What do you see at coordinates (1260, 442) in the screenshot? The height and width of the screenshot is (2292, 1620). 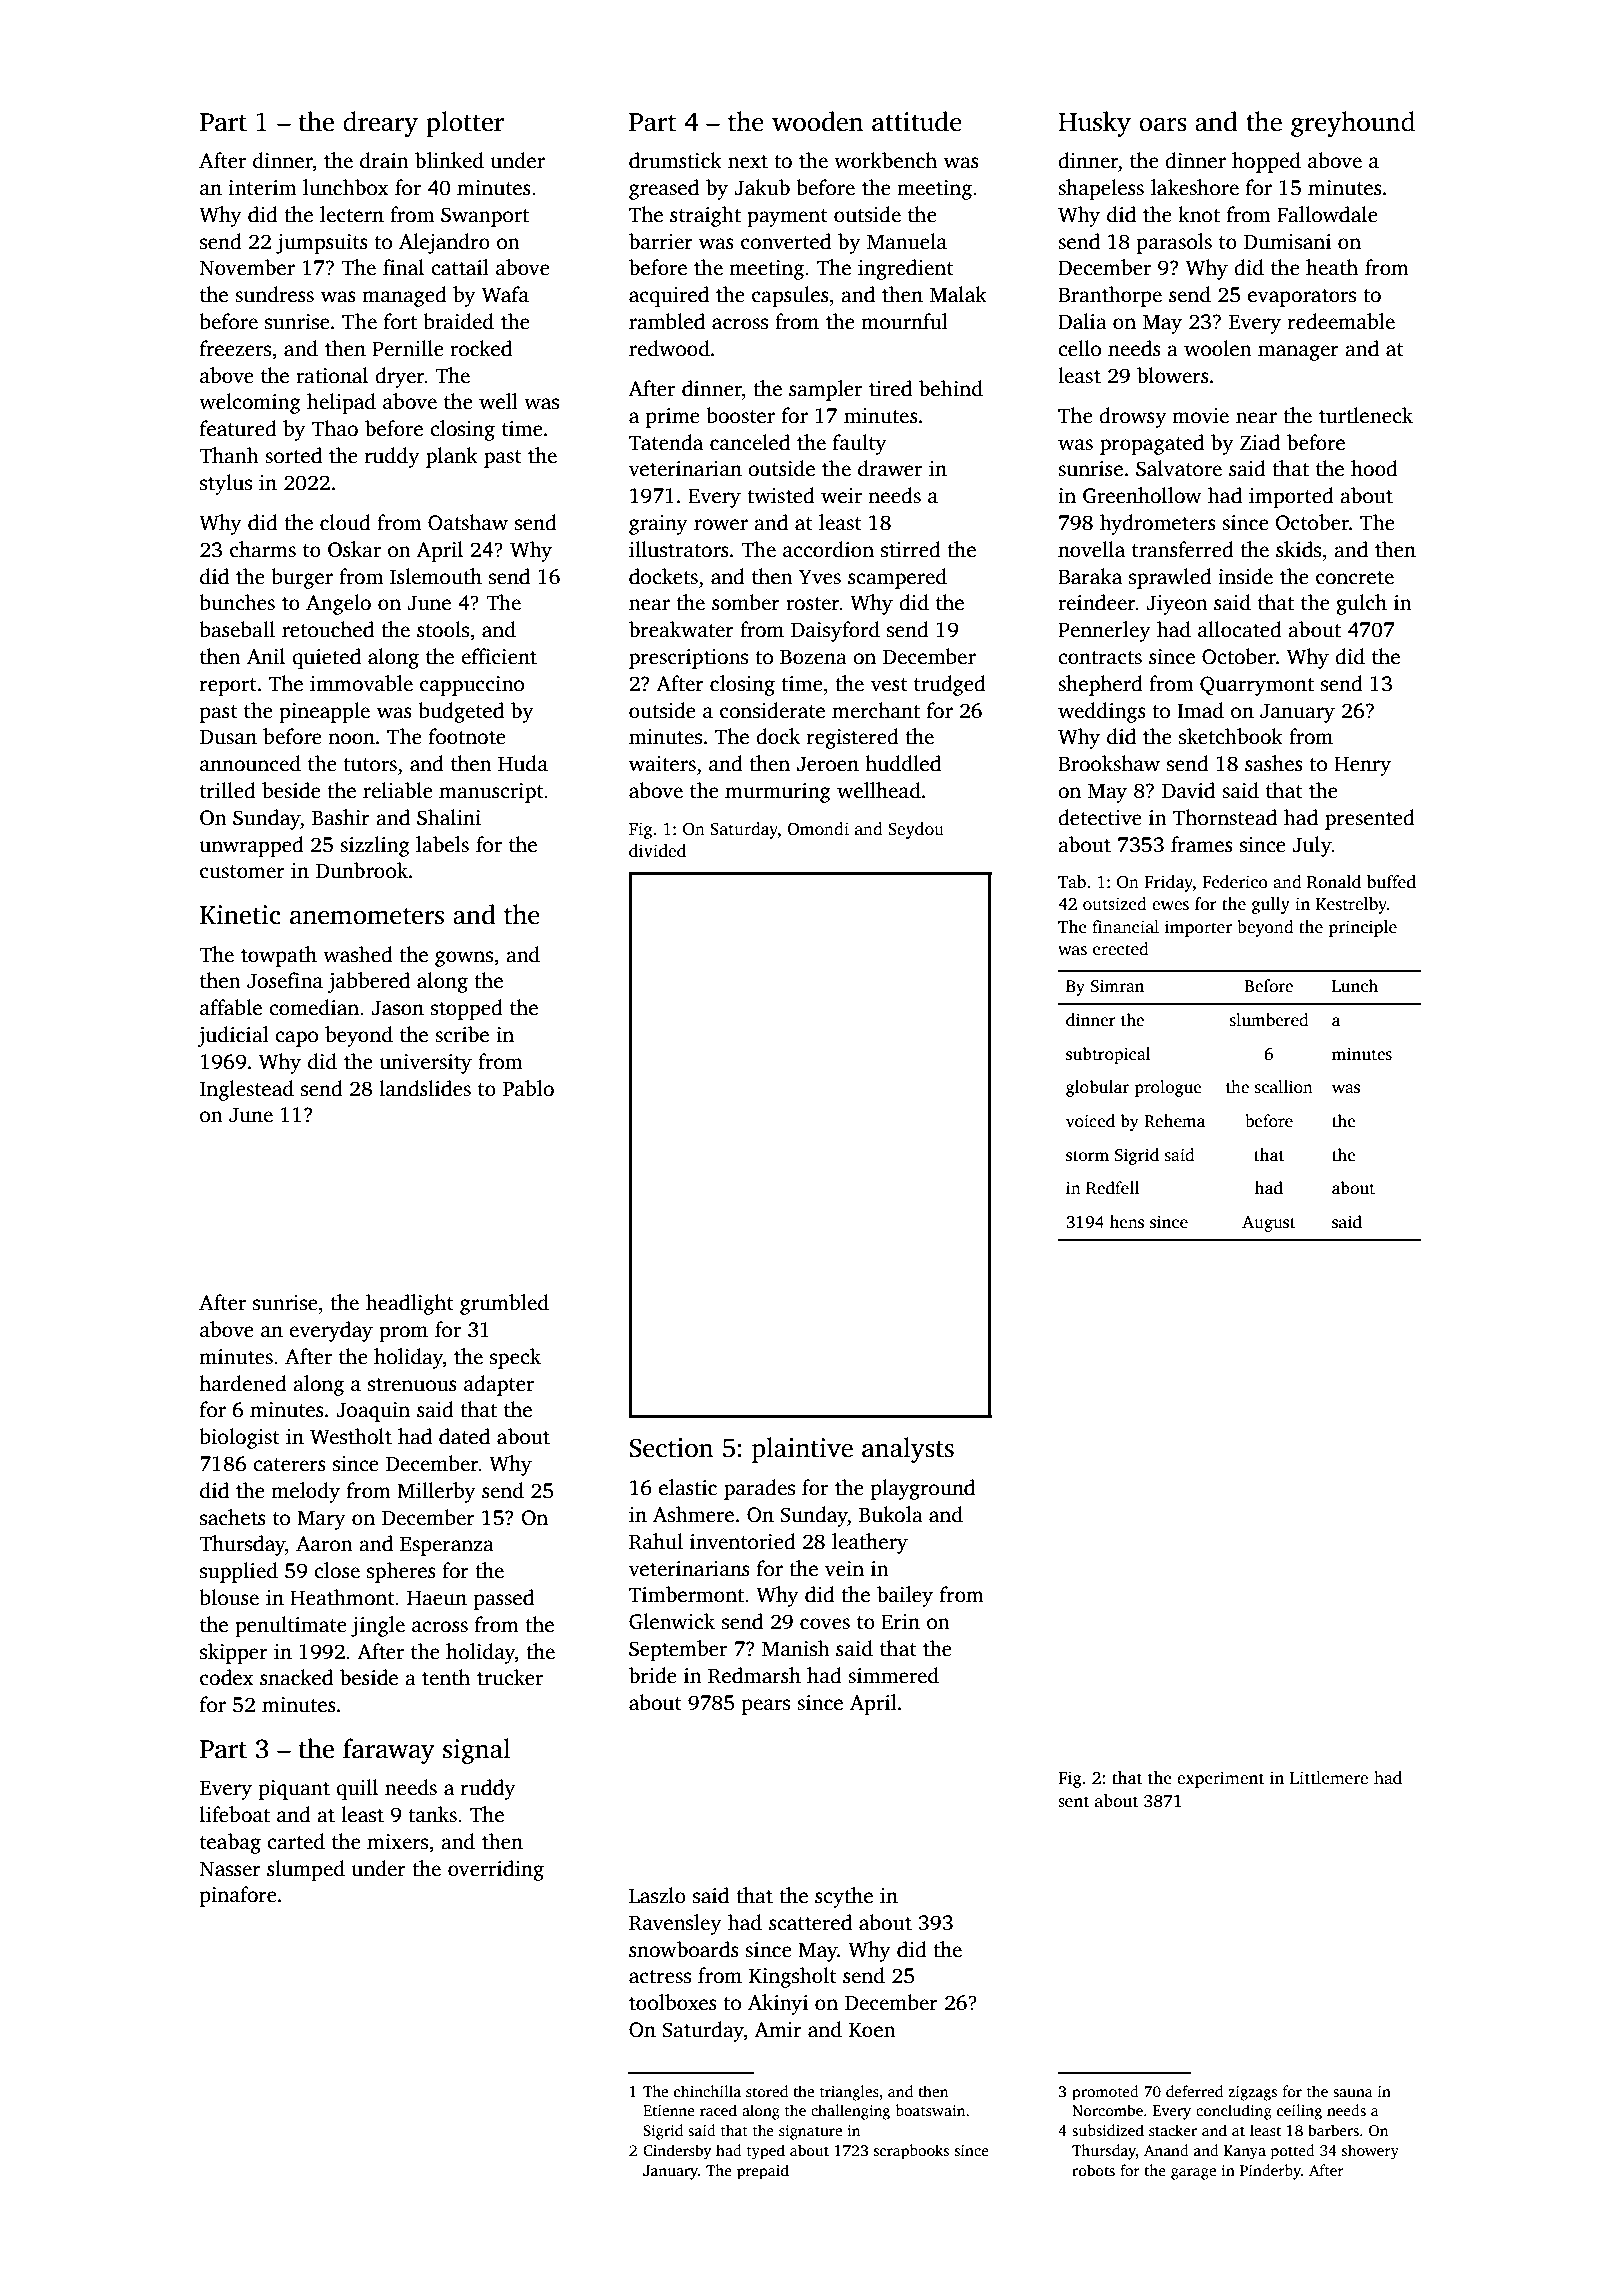 I see `Ziad` at bounding box center [1260, 442].
